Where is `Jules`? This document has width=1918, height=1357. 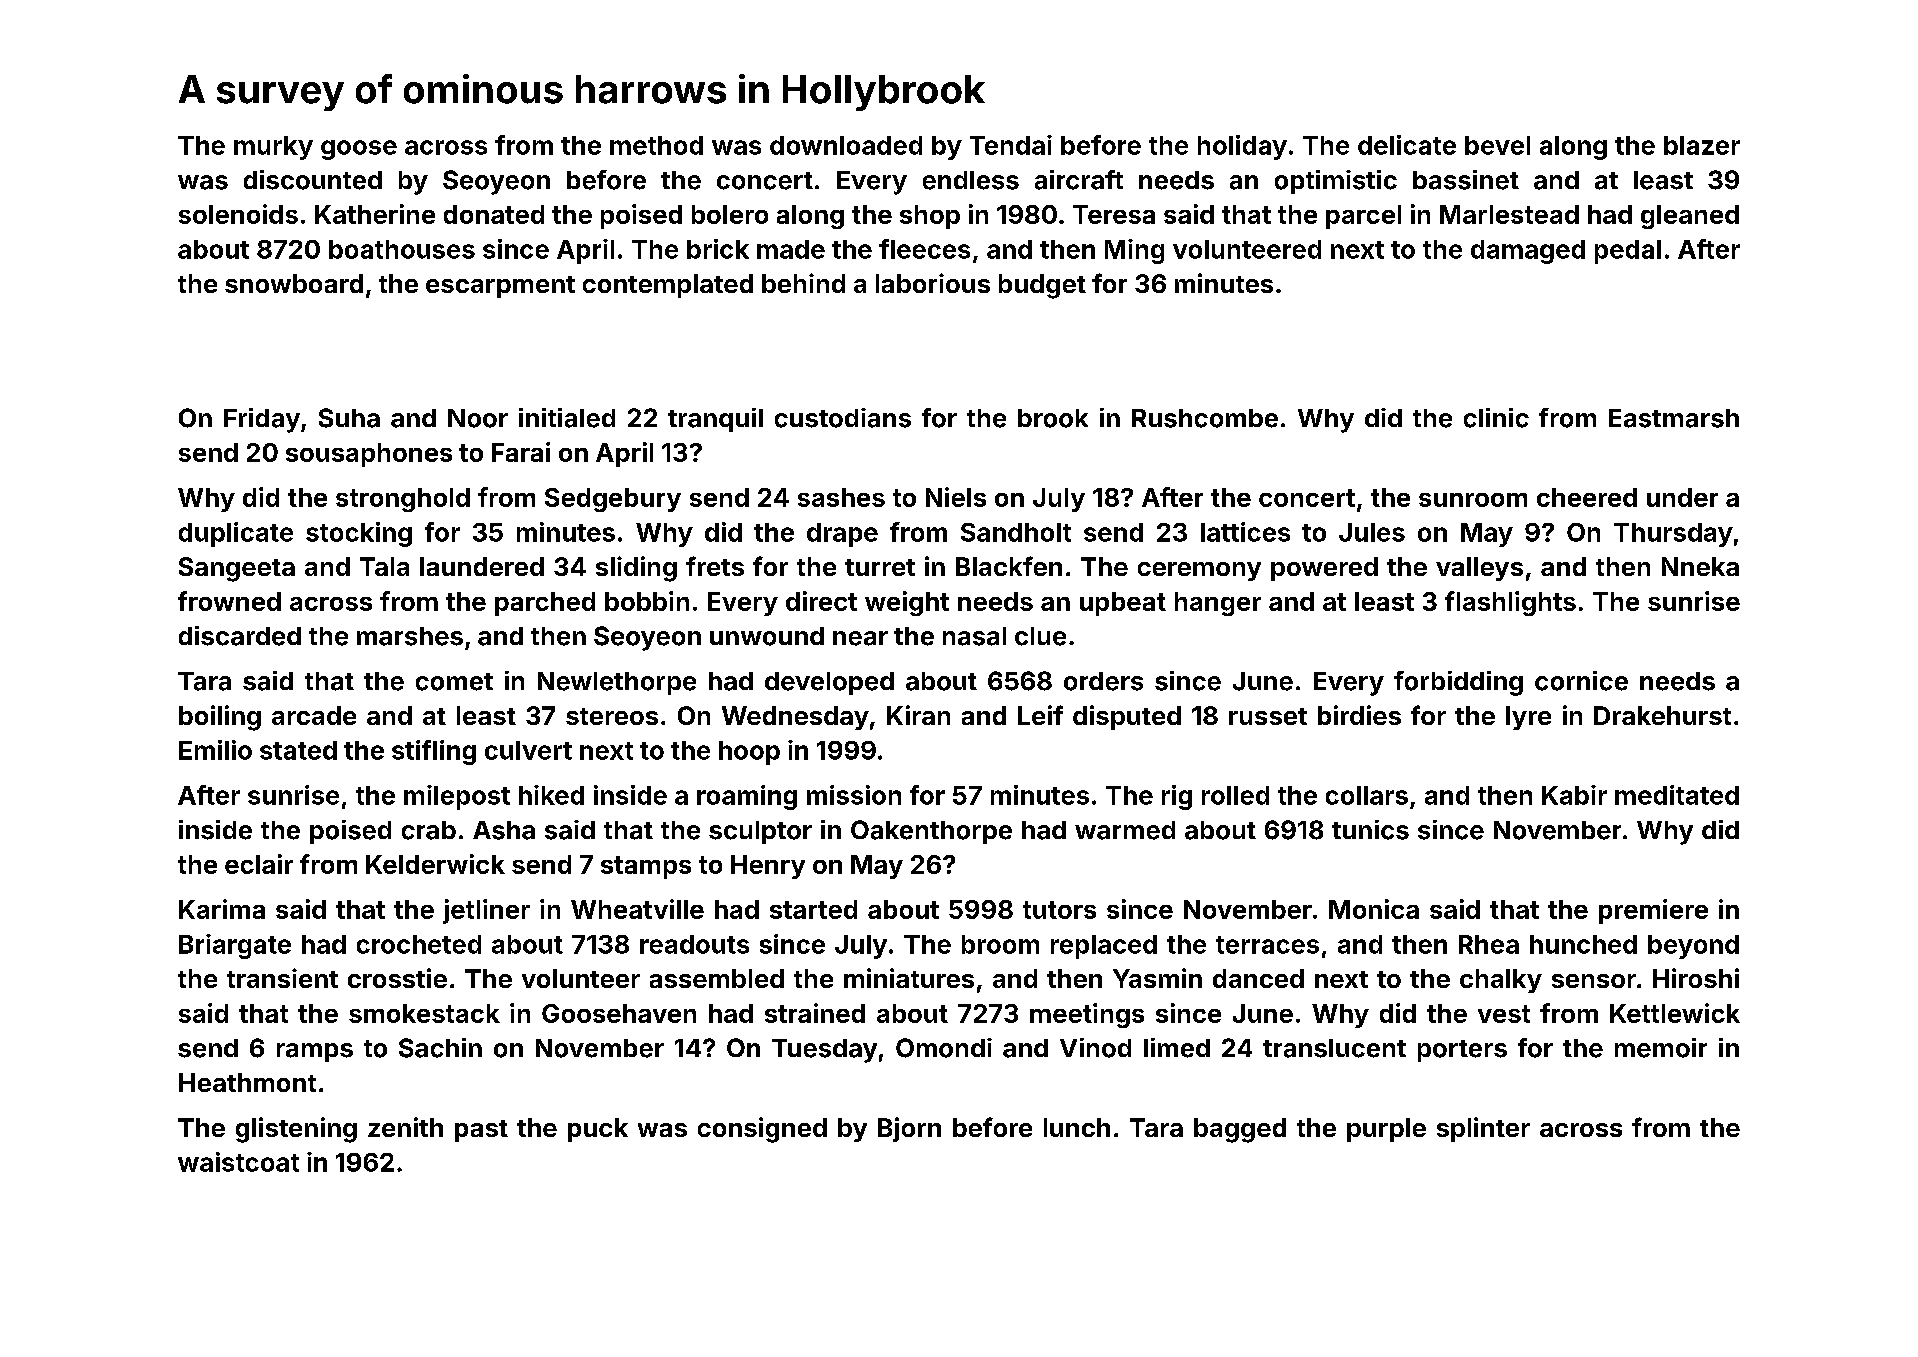
Jules is located at coordinates (1372, 532).
